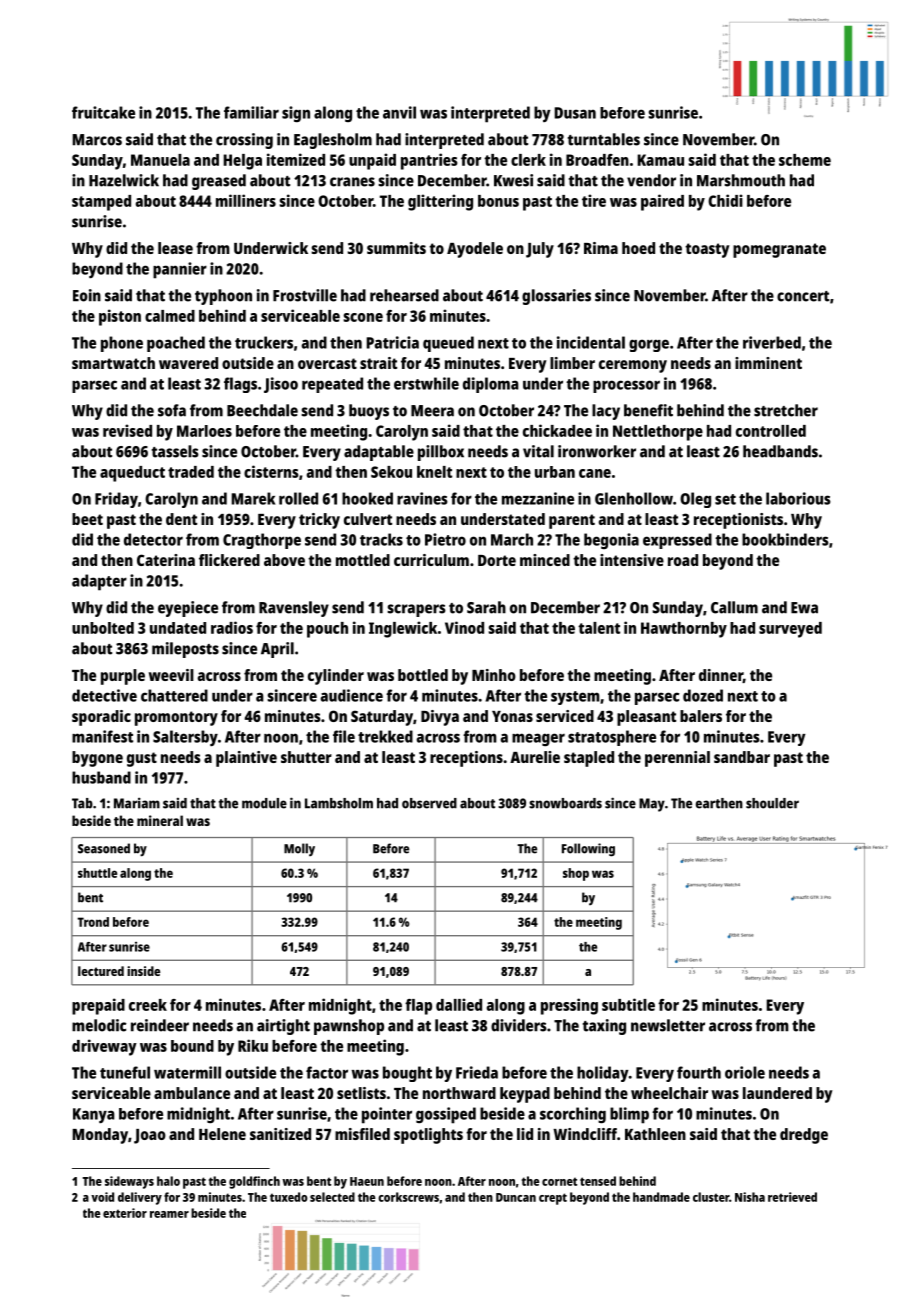 Image resolution: width=908 pixels, height=1316 pixels. I want to click on Dusan, so click(575, 113).
